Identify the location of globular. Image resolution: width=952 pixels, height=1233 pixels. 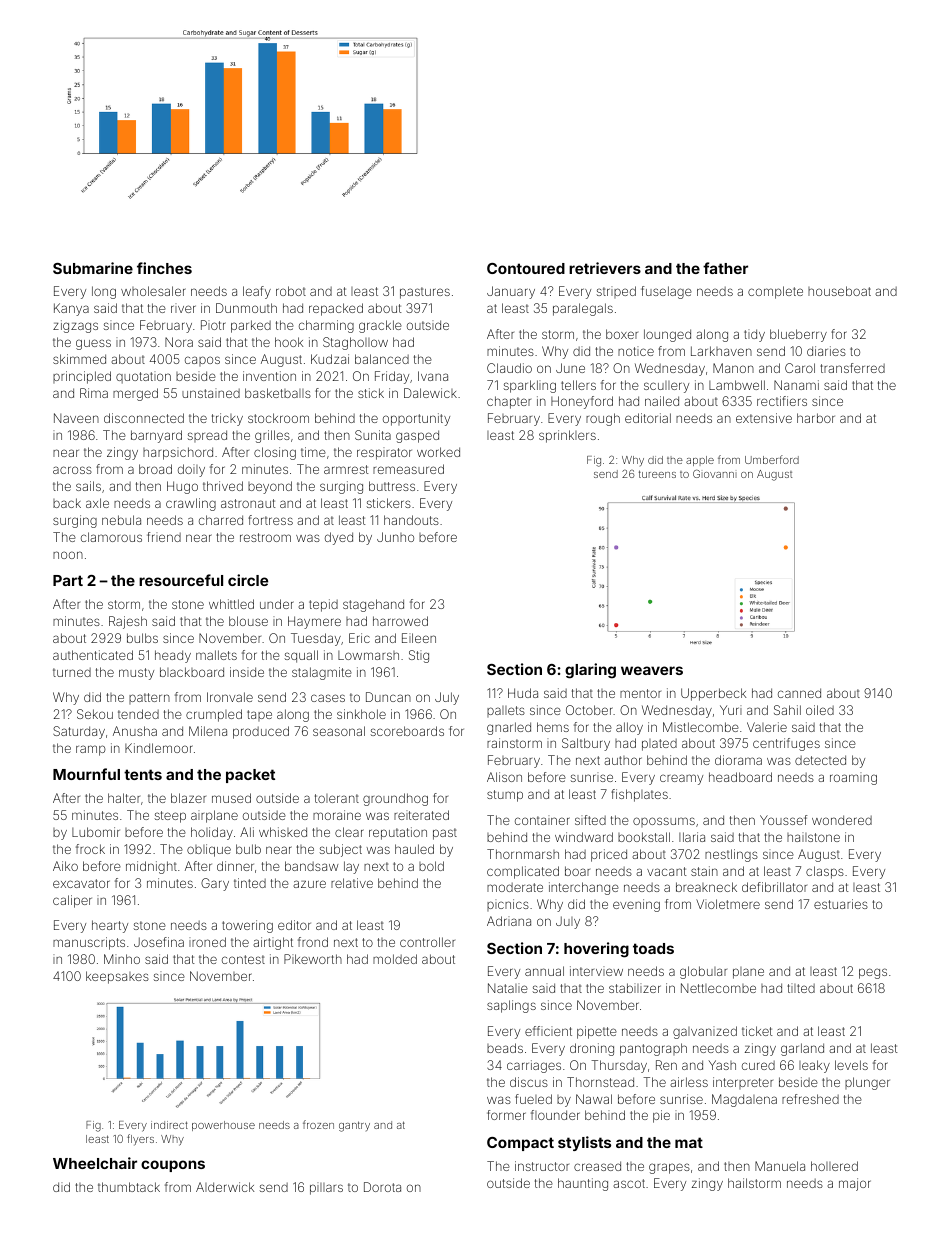
(703, 972).
